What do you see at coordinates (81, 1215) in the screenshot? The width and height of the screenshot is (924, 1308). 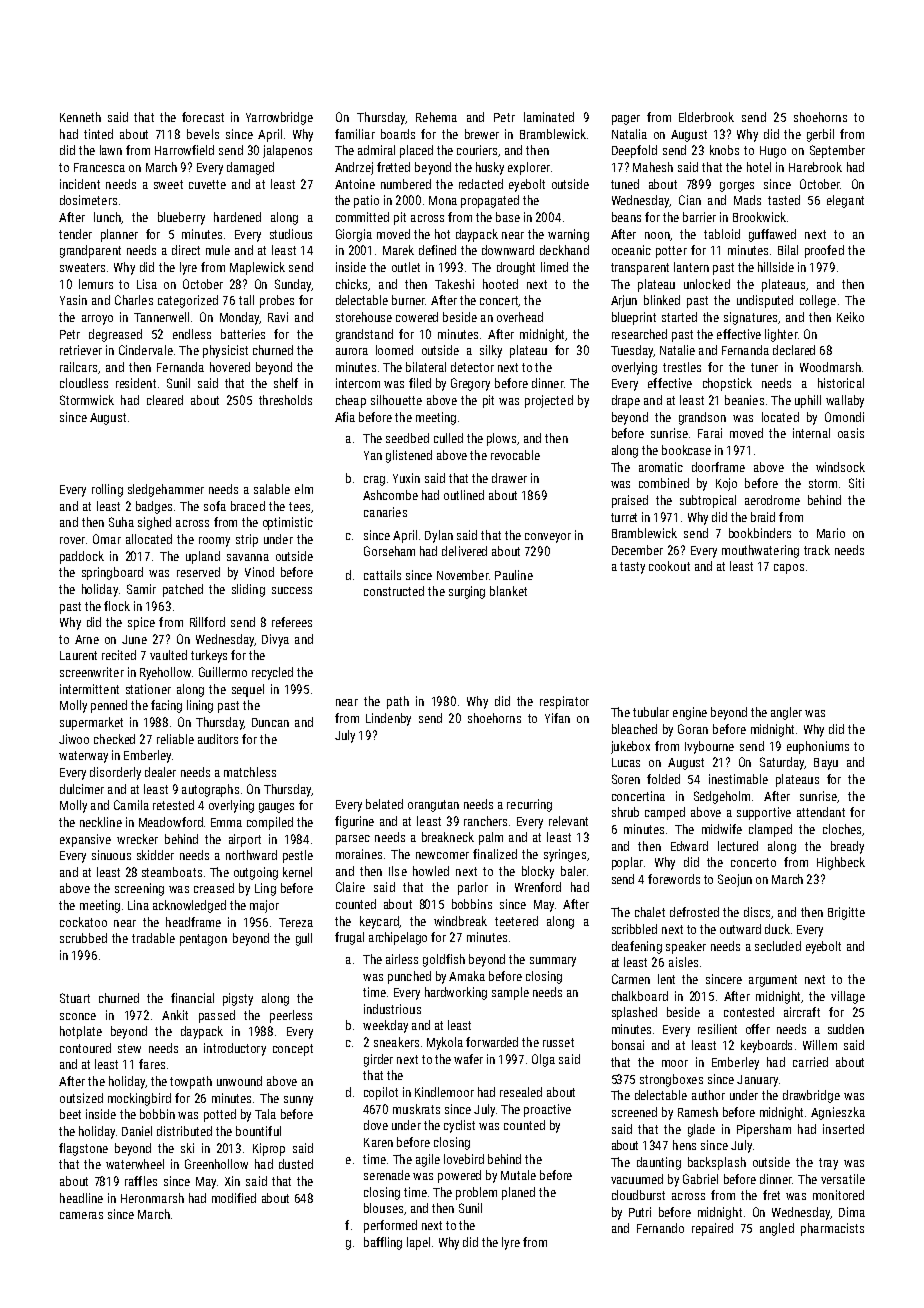 I see `cameras` at bounding box center [81, 1215].
